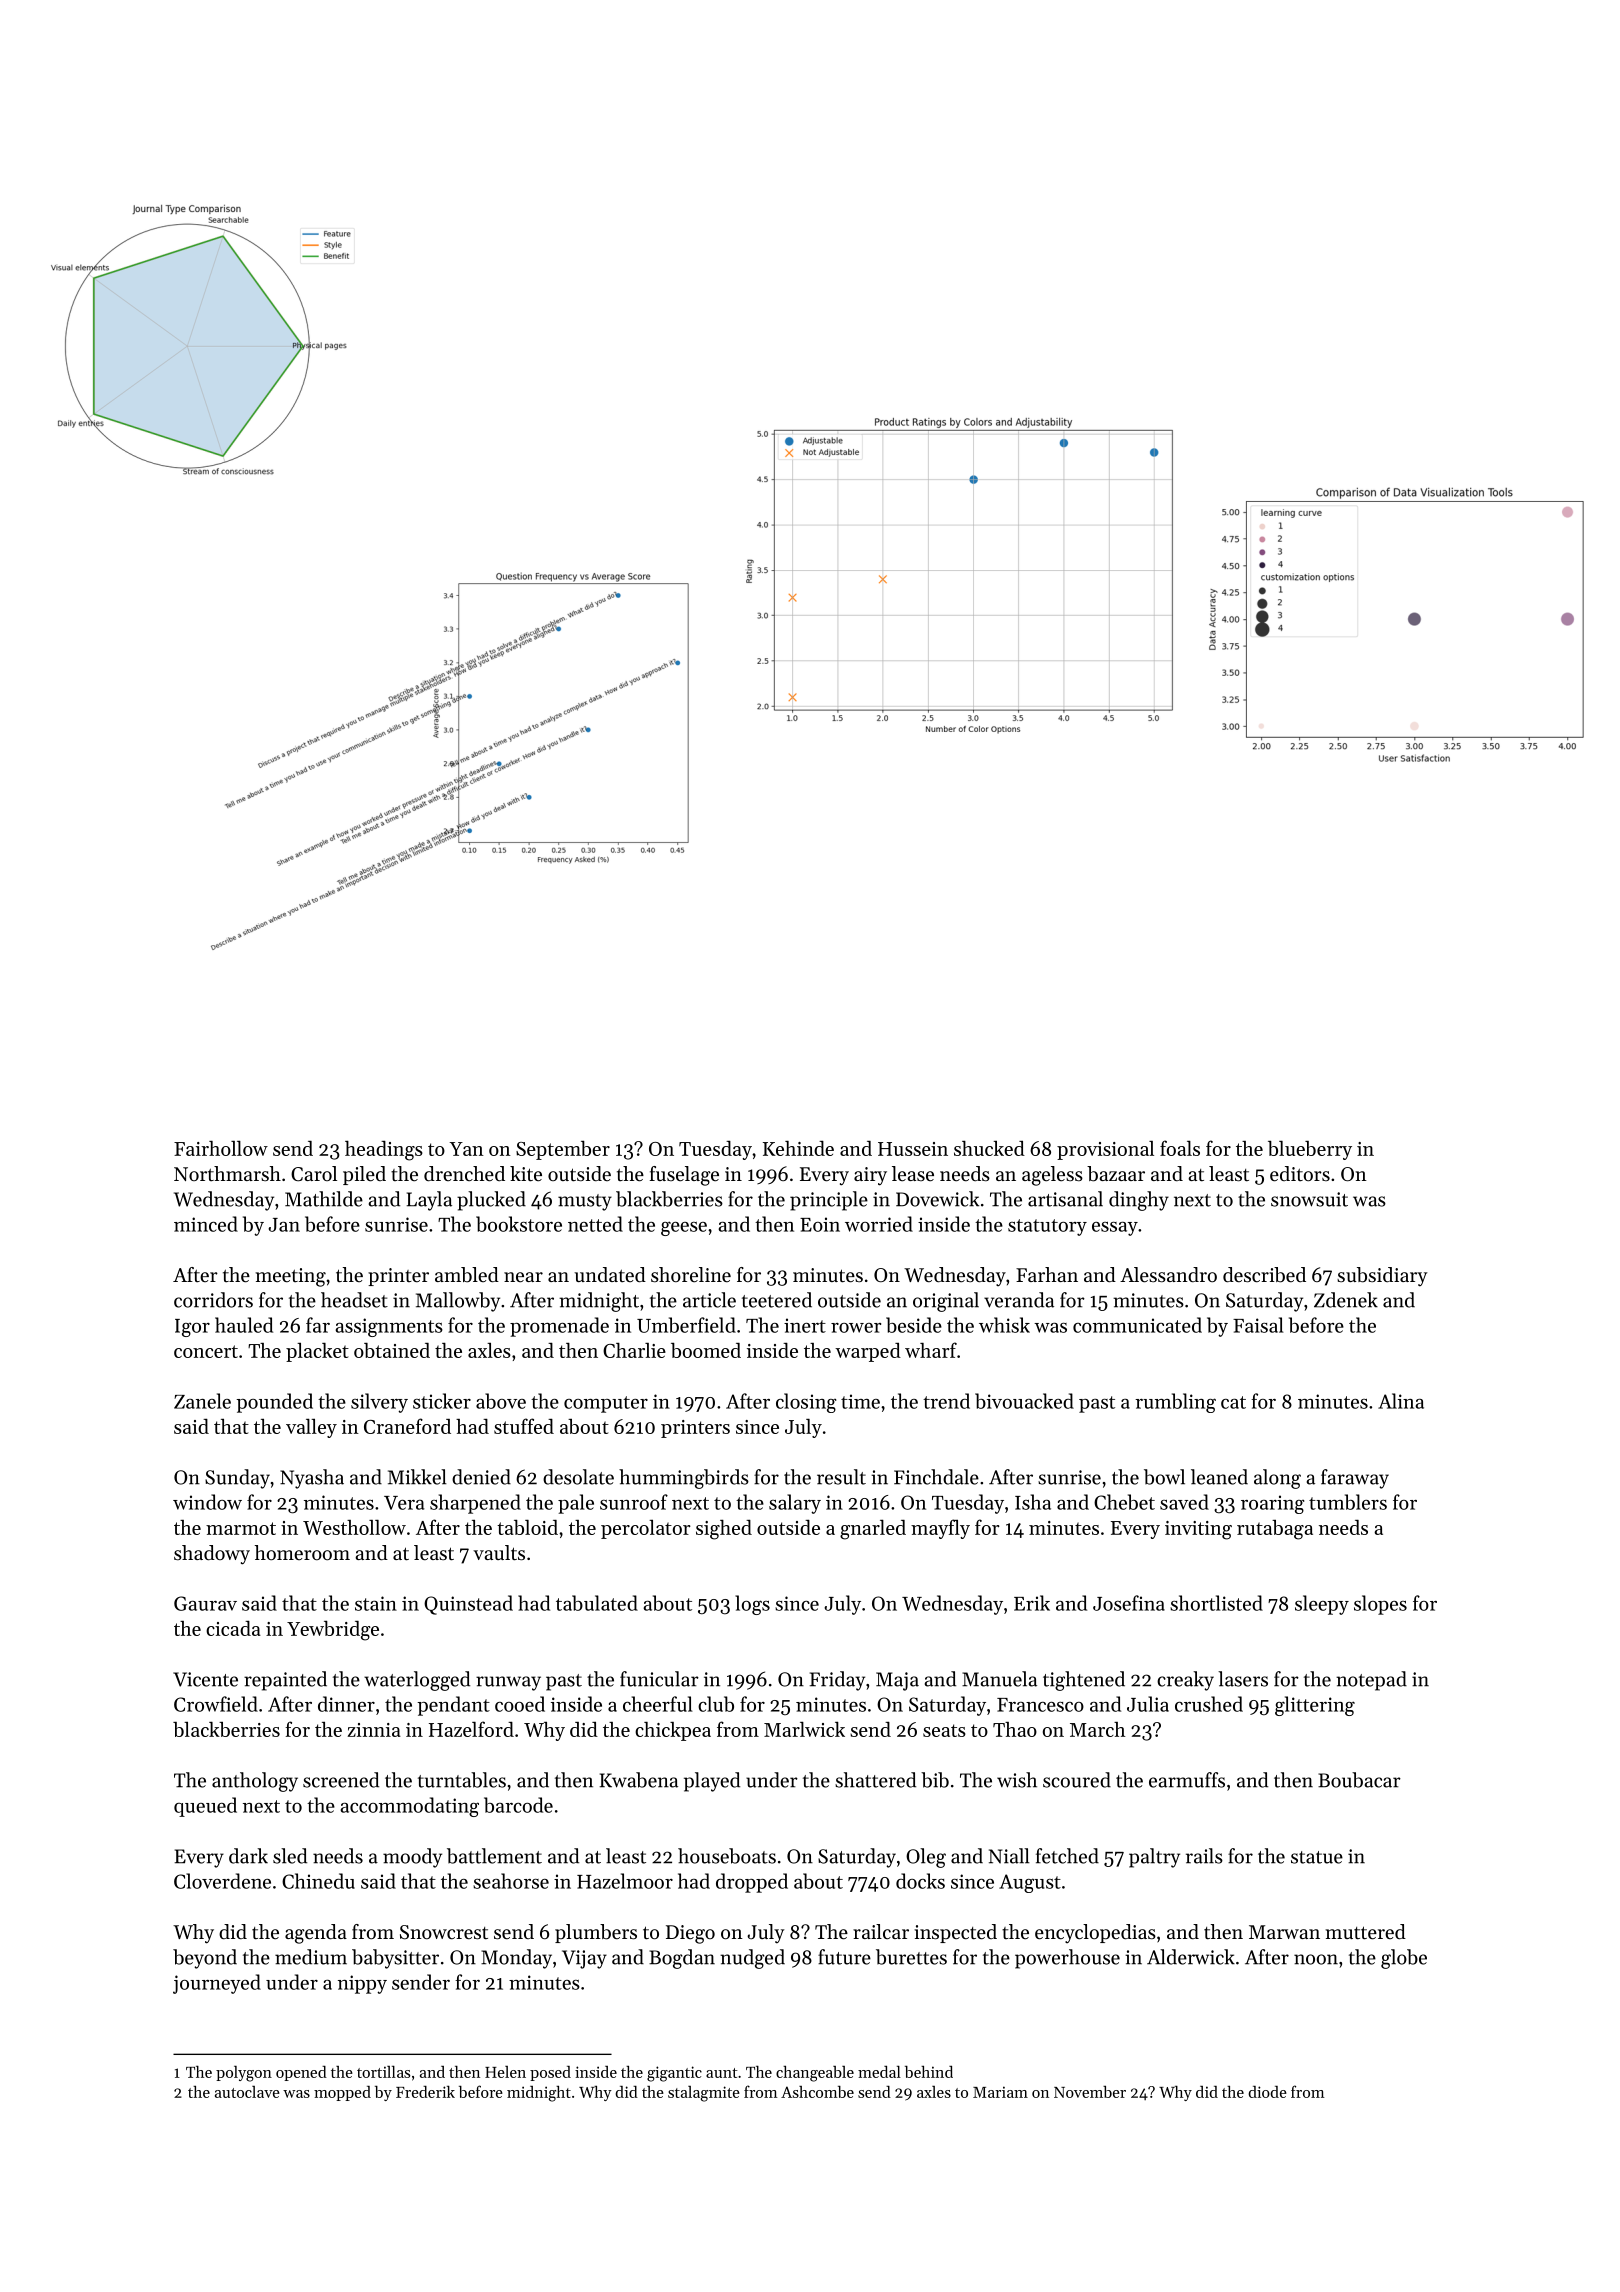  What do you see at coordinates (704, 2094) in the document?
I see `stalagmite` at bounding box center [704, 2094].
